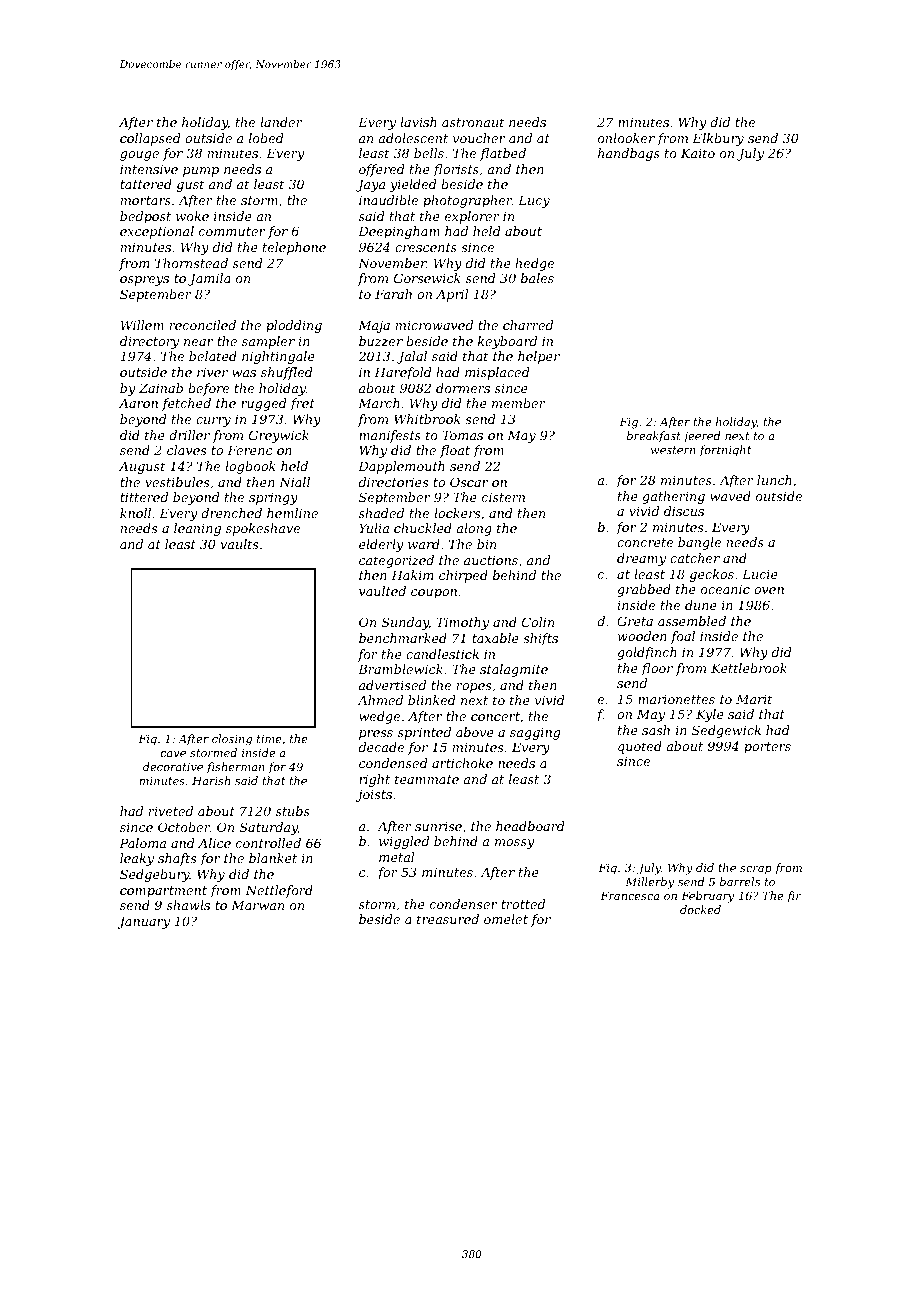 The width and height of the screenshot is (924, 1308). I want to click on gathering, so click(673, 497).
